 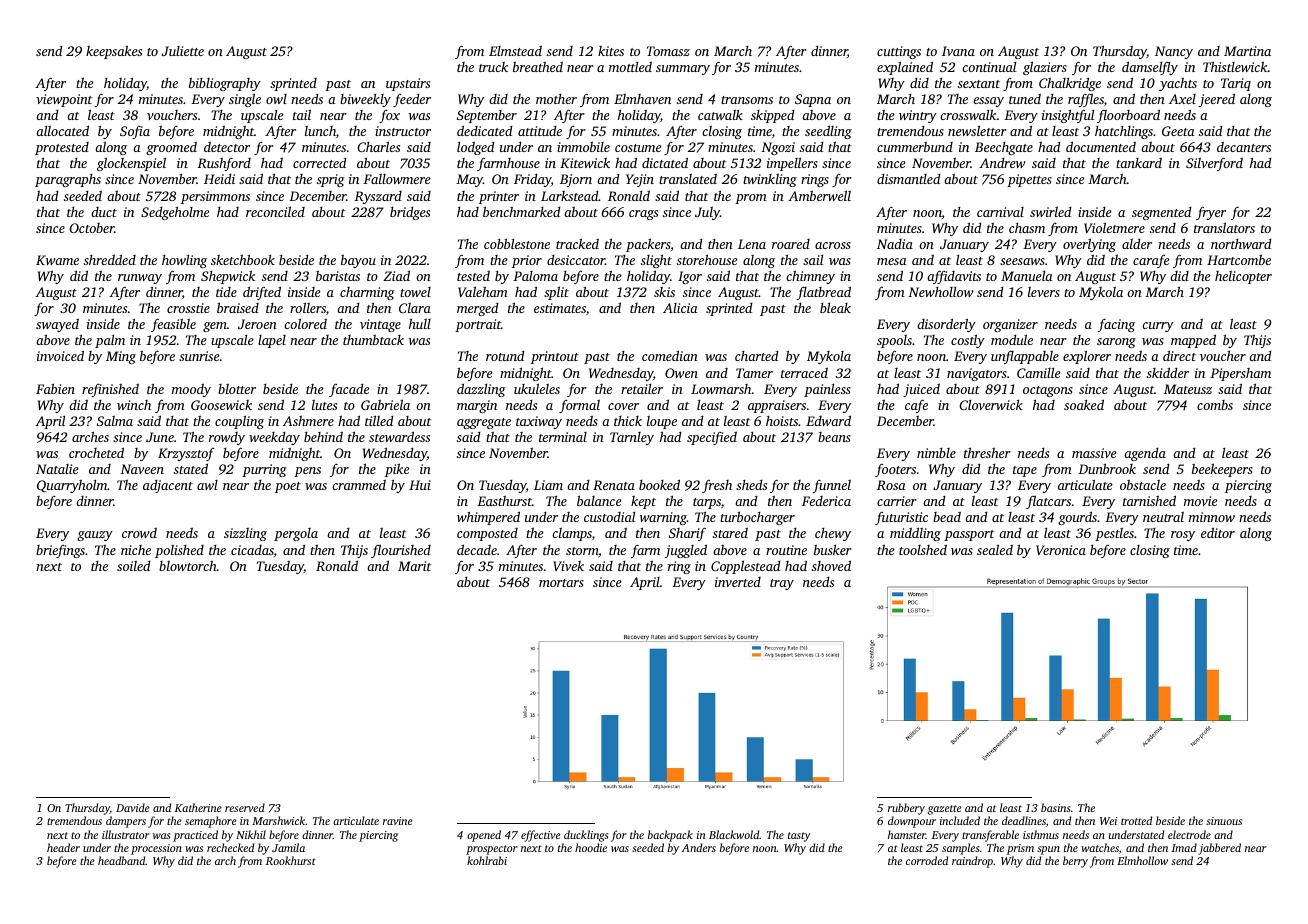 What do you see at coordinates (799, 837) in the screenshot?
I see `tasty` at bounding box center [799, 837].
